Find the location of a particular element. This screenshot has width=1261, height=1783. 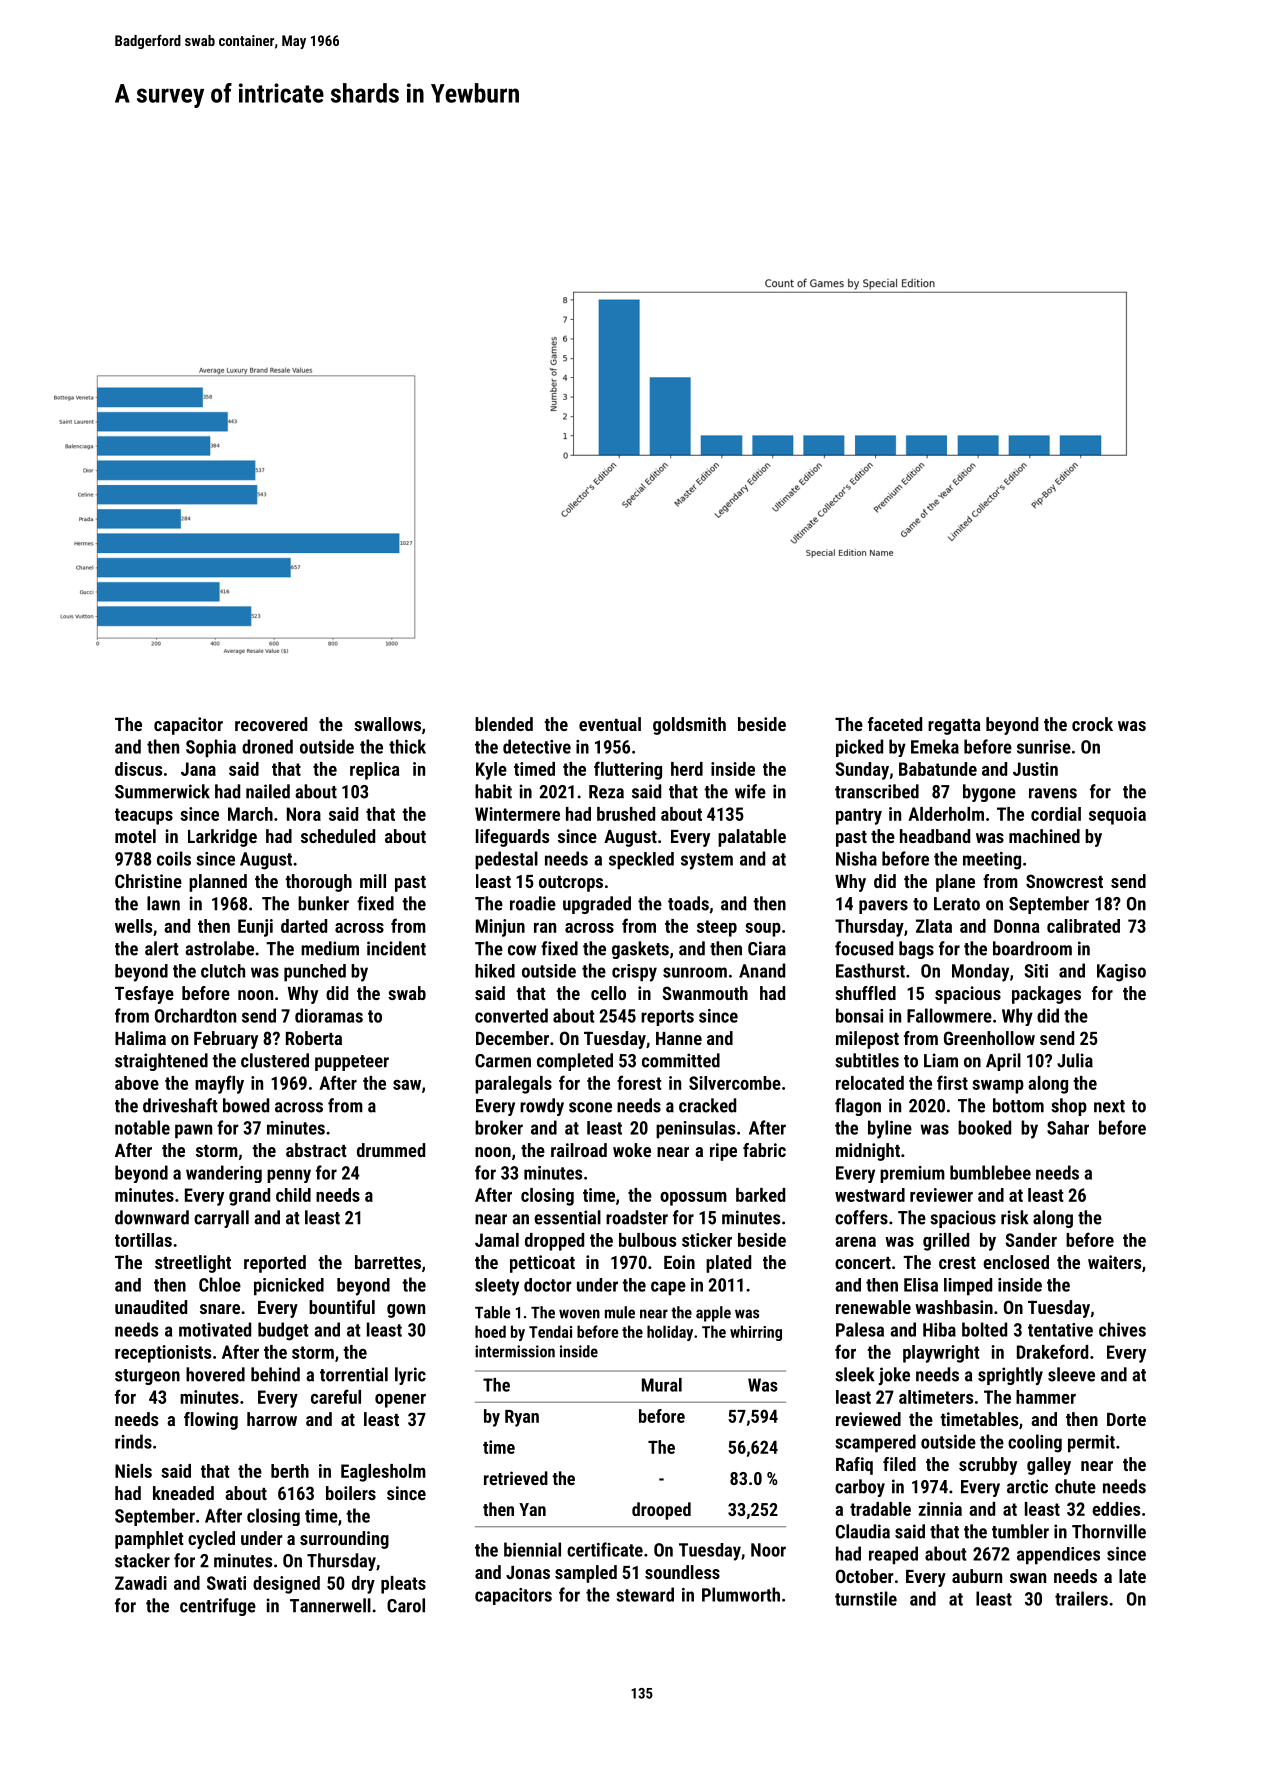

drooped is located at coordinates (661, 1511).
